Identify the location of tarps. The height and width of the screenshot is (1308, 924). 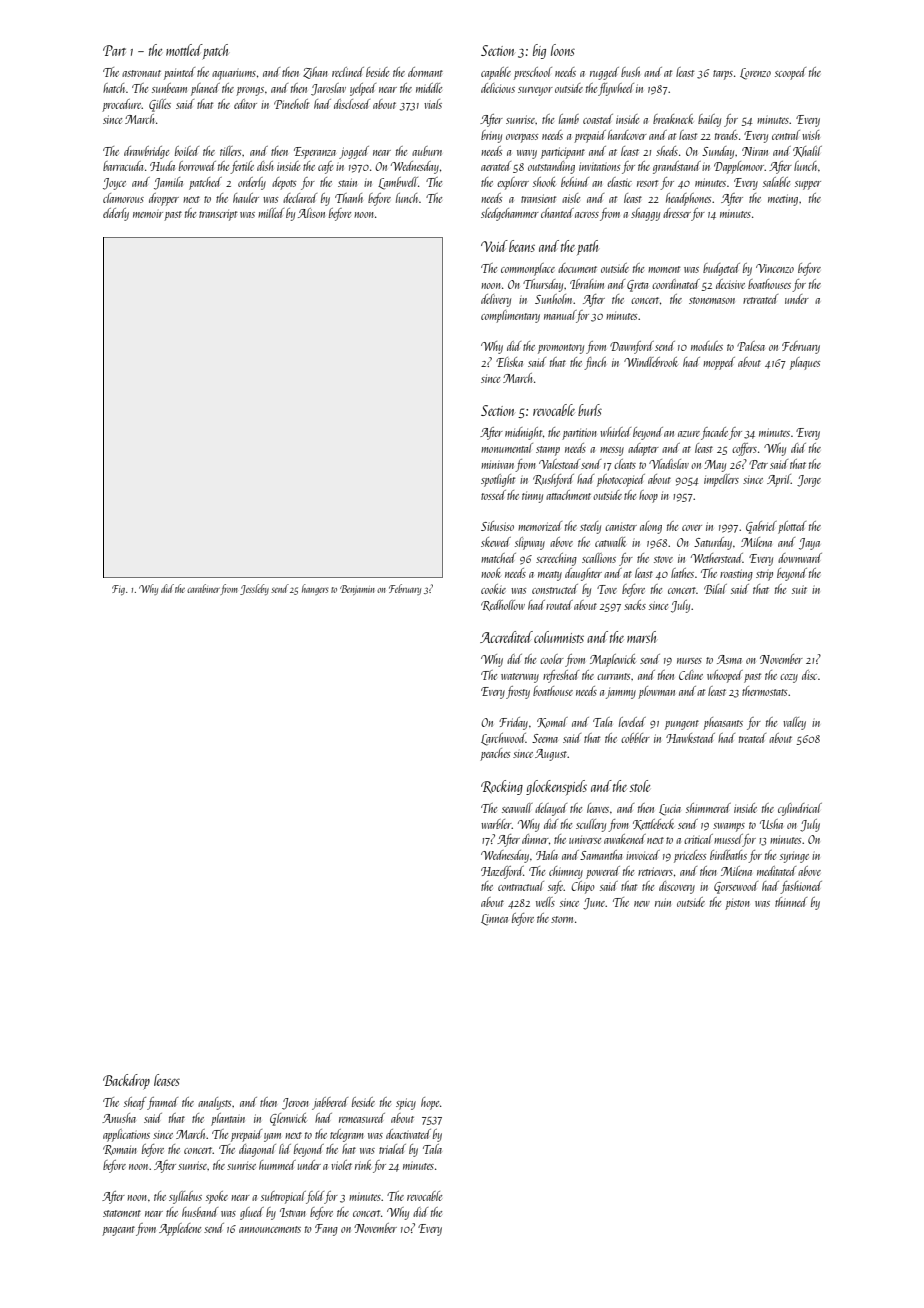
(723, 75).
